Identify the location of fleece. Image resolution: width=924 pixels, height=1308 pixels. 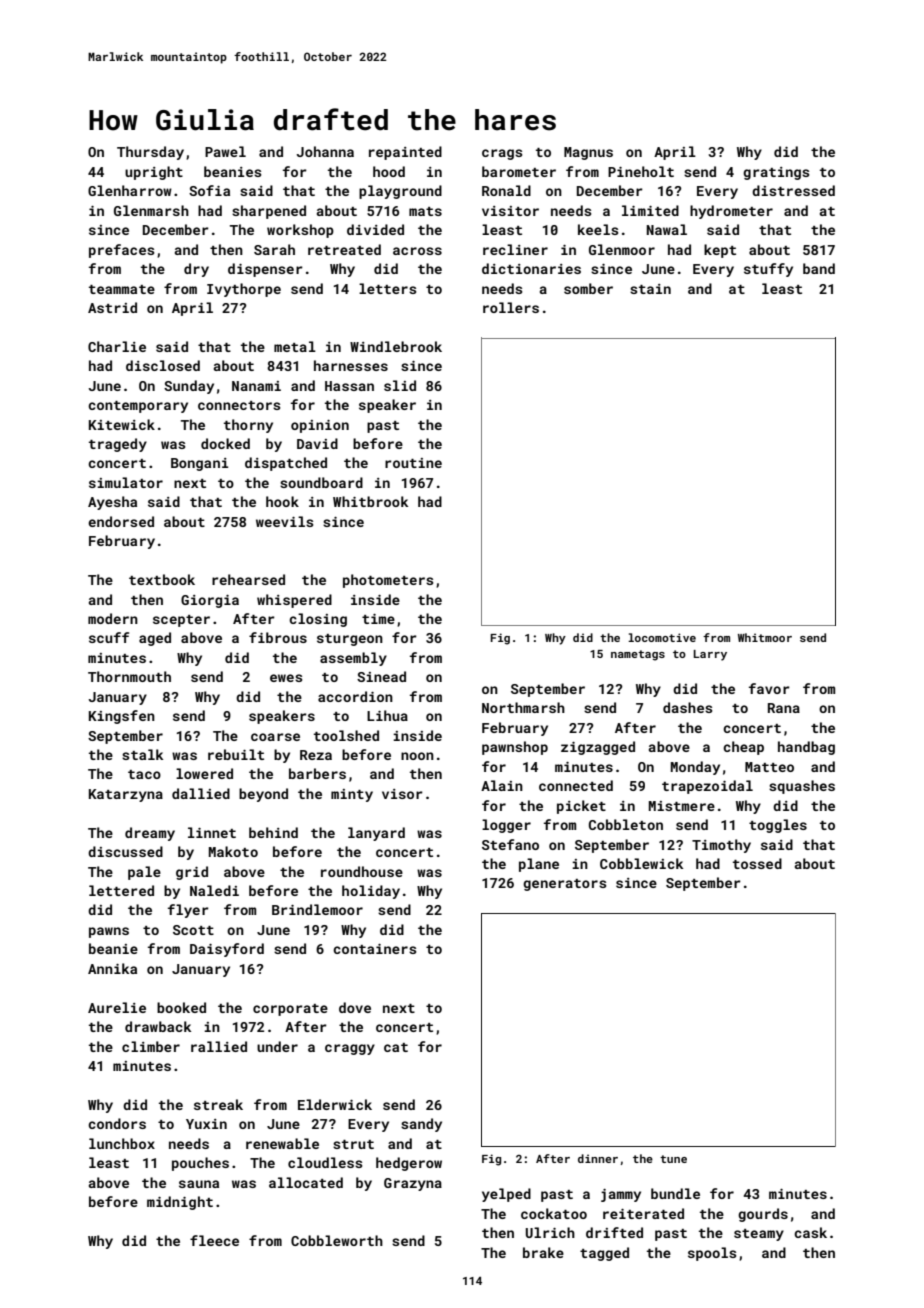
(214, 1240).
